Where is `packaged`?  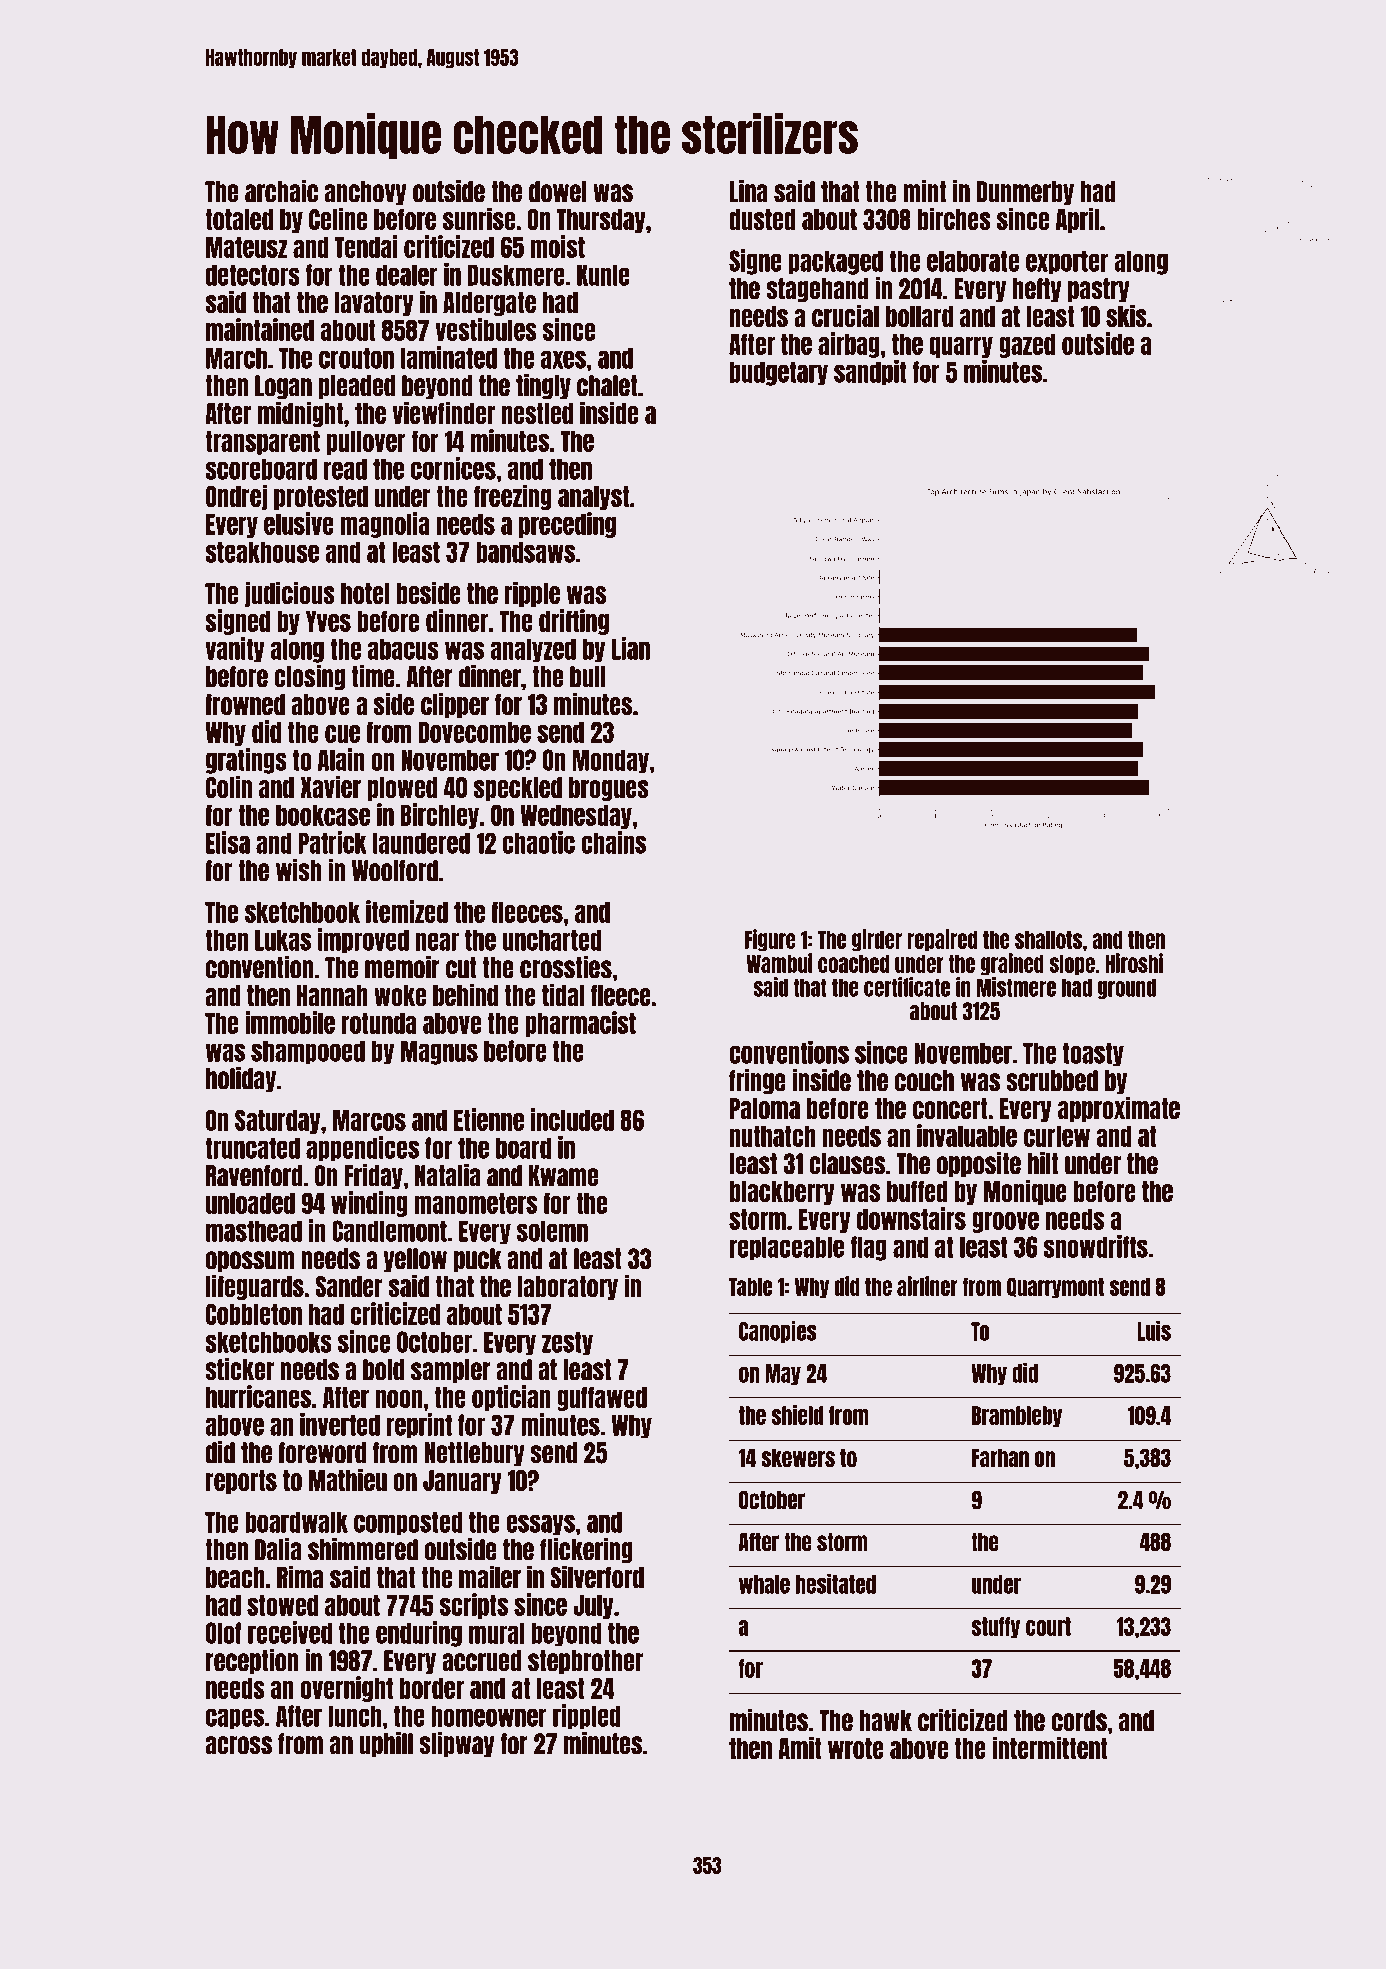
packaged is located at coordinates (836, 262).
